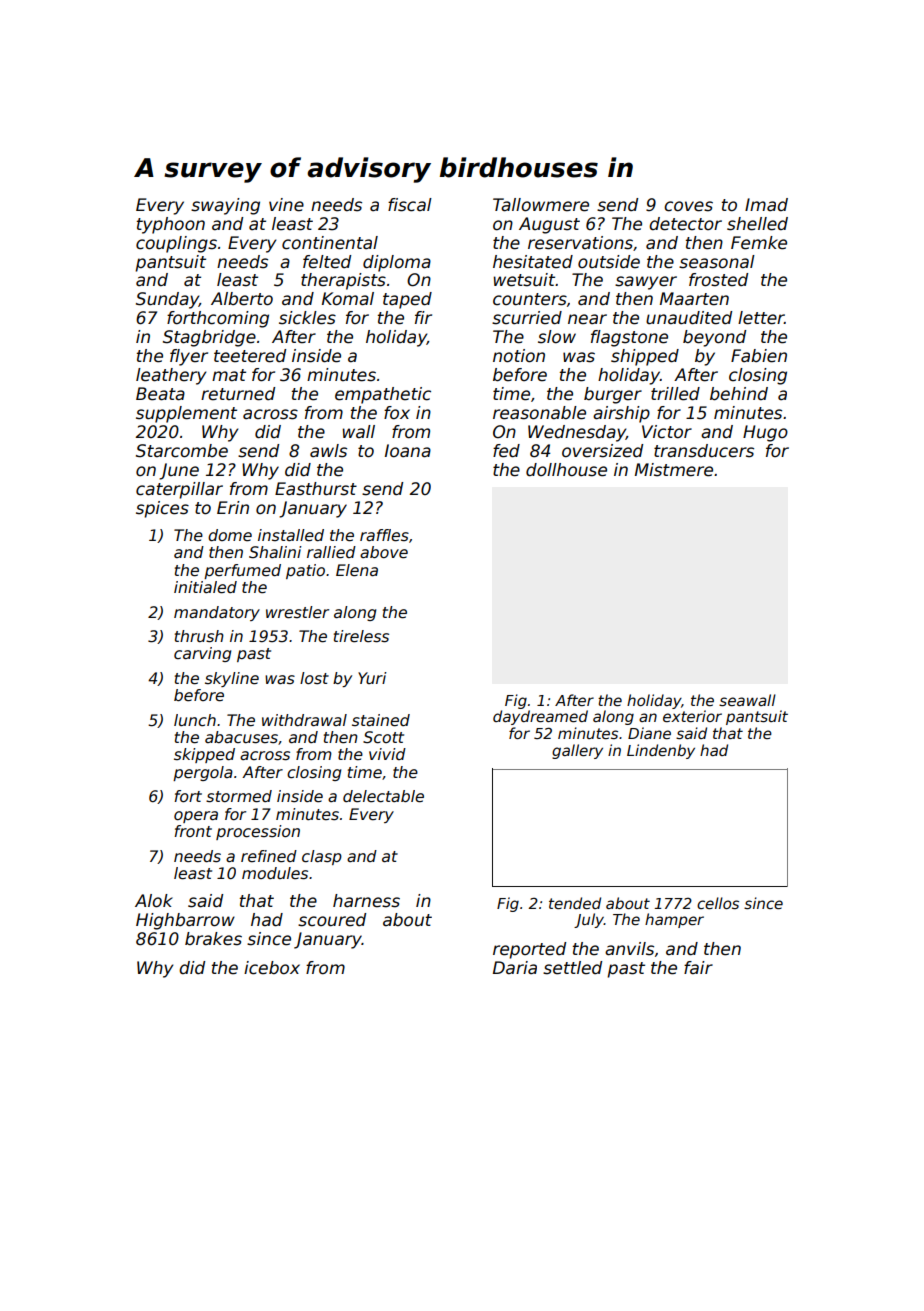 This page has height=1311, width=924. Describe the element at coordinates (533, 262) in the page. I see `hesitated` at that location.
